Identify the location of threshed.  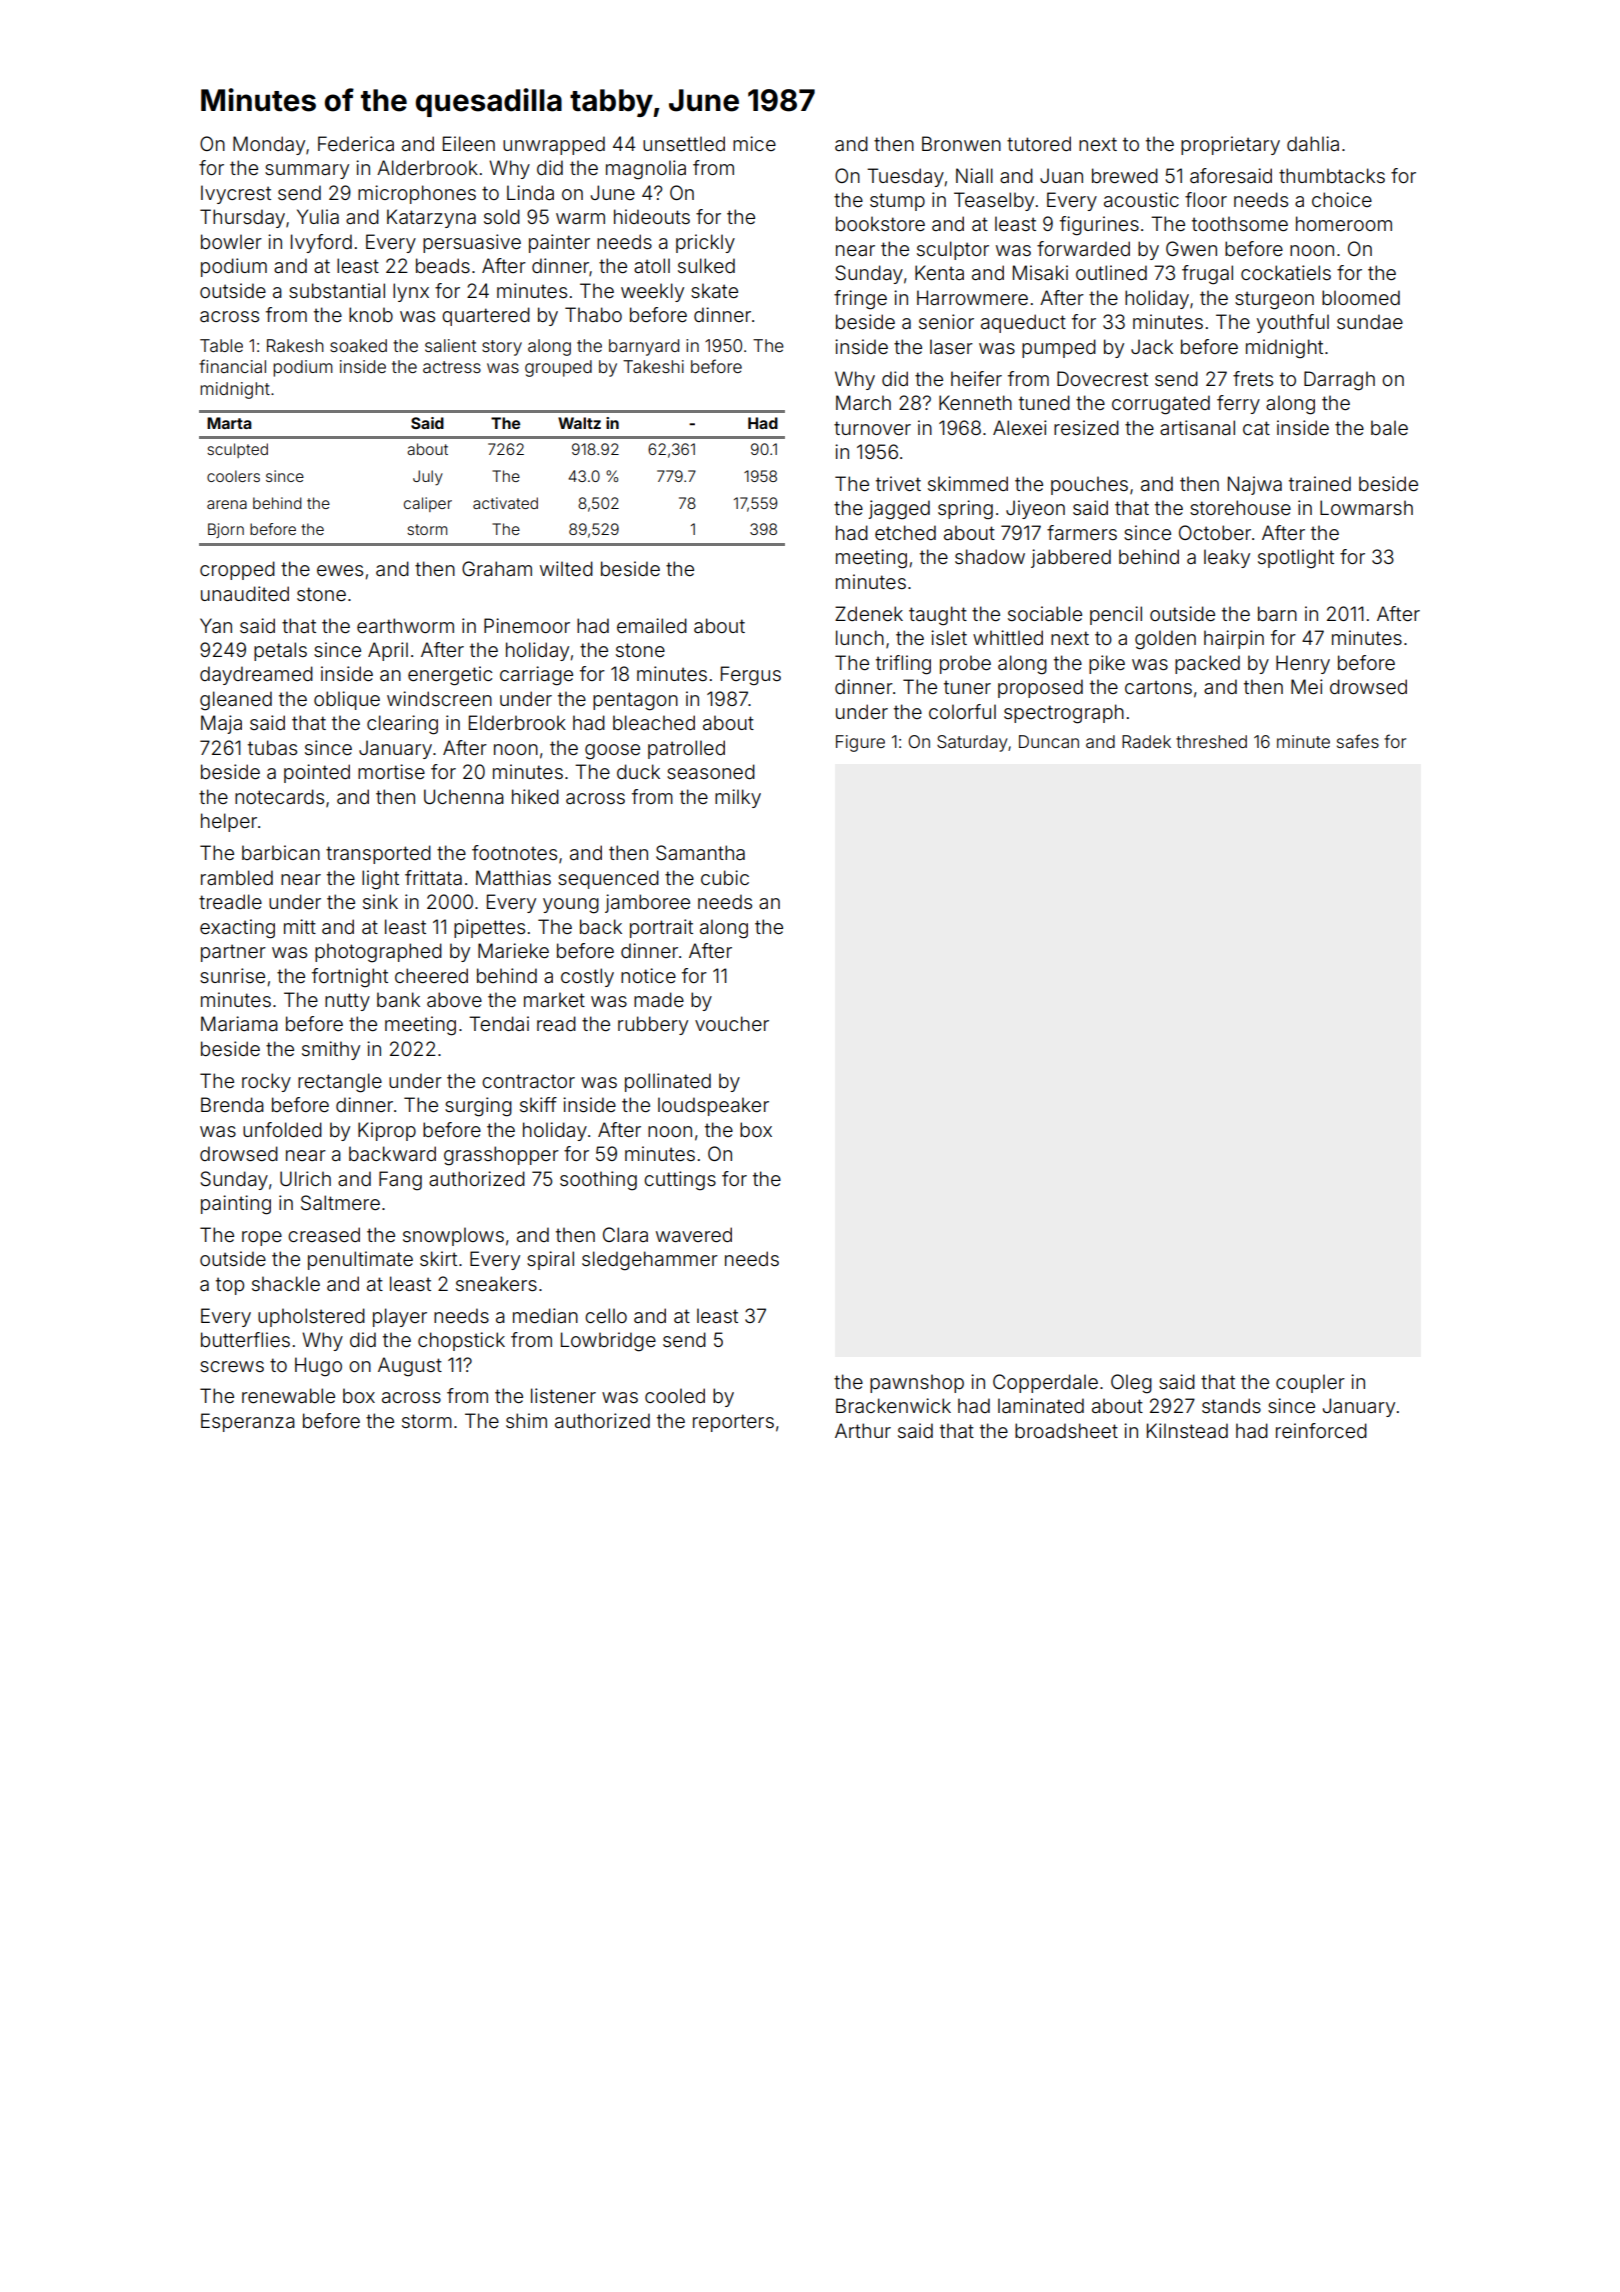
(1211, 741).
